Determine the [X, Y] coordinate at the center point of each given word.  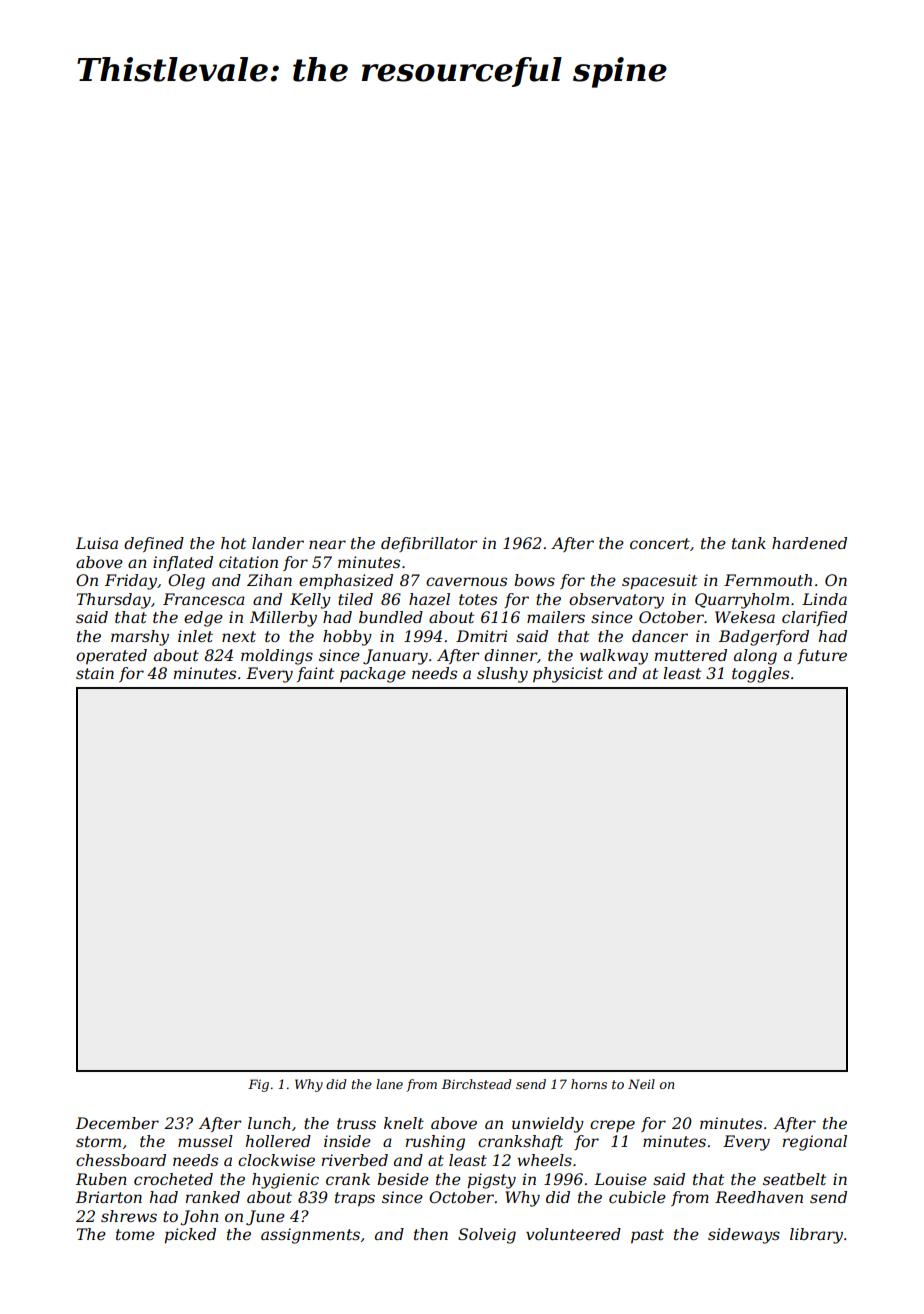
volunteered [573, 1234]
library [816, 1236]
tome [135, 1234]
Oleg [186, 582]
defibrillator [429, 544]
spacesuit [659, 582]
